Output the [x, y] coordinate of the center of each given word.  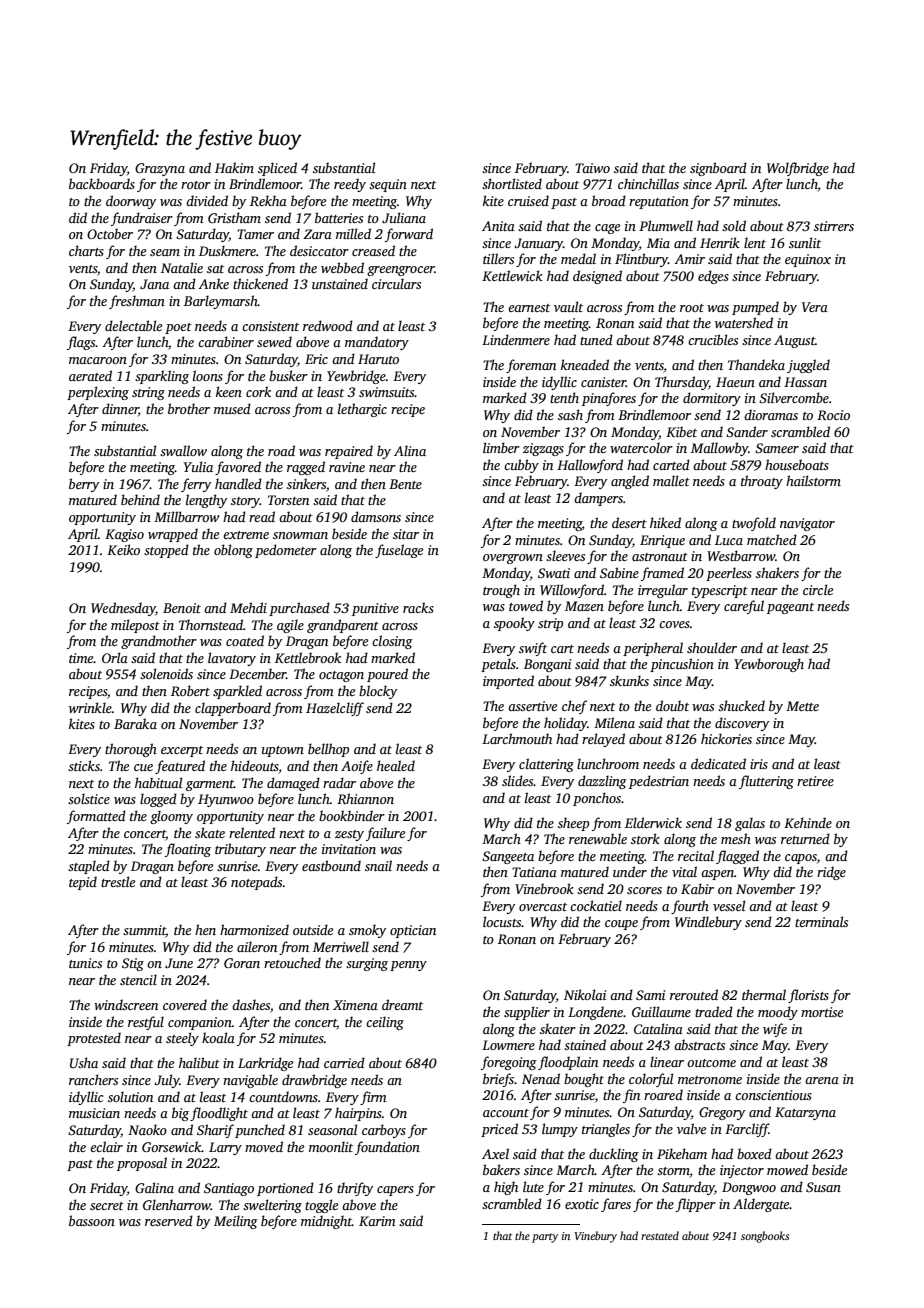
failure [385, 834]
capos [801, 859]
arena [822, 1080]
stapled [89, 867]
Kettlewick [512, 275]
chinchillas [648, 183]
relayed [603, 740]
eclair [106, 1146]
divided [207, 200]
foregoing [509, 1063]
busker [288, 375]
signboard [718, 169]
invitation [349, 849]
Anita [498, 226]
